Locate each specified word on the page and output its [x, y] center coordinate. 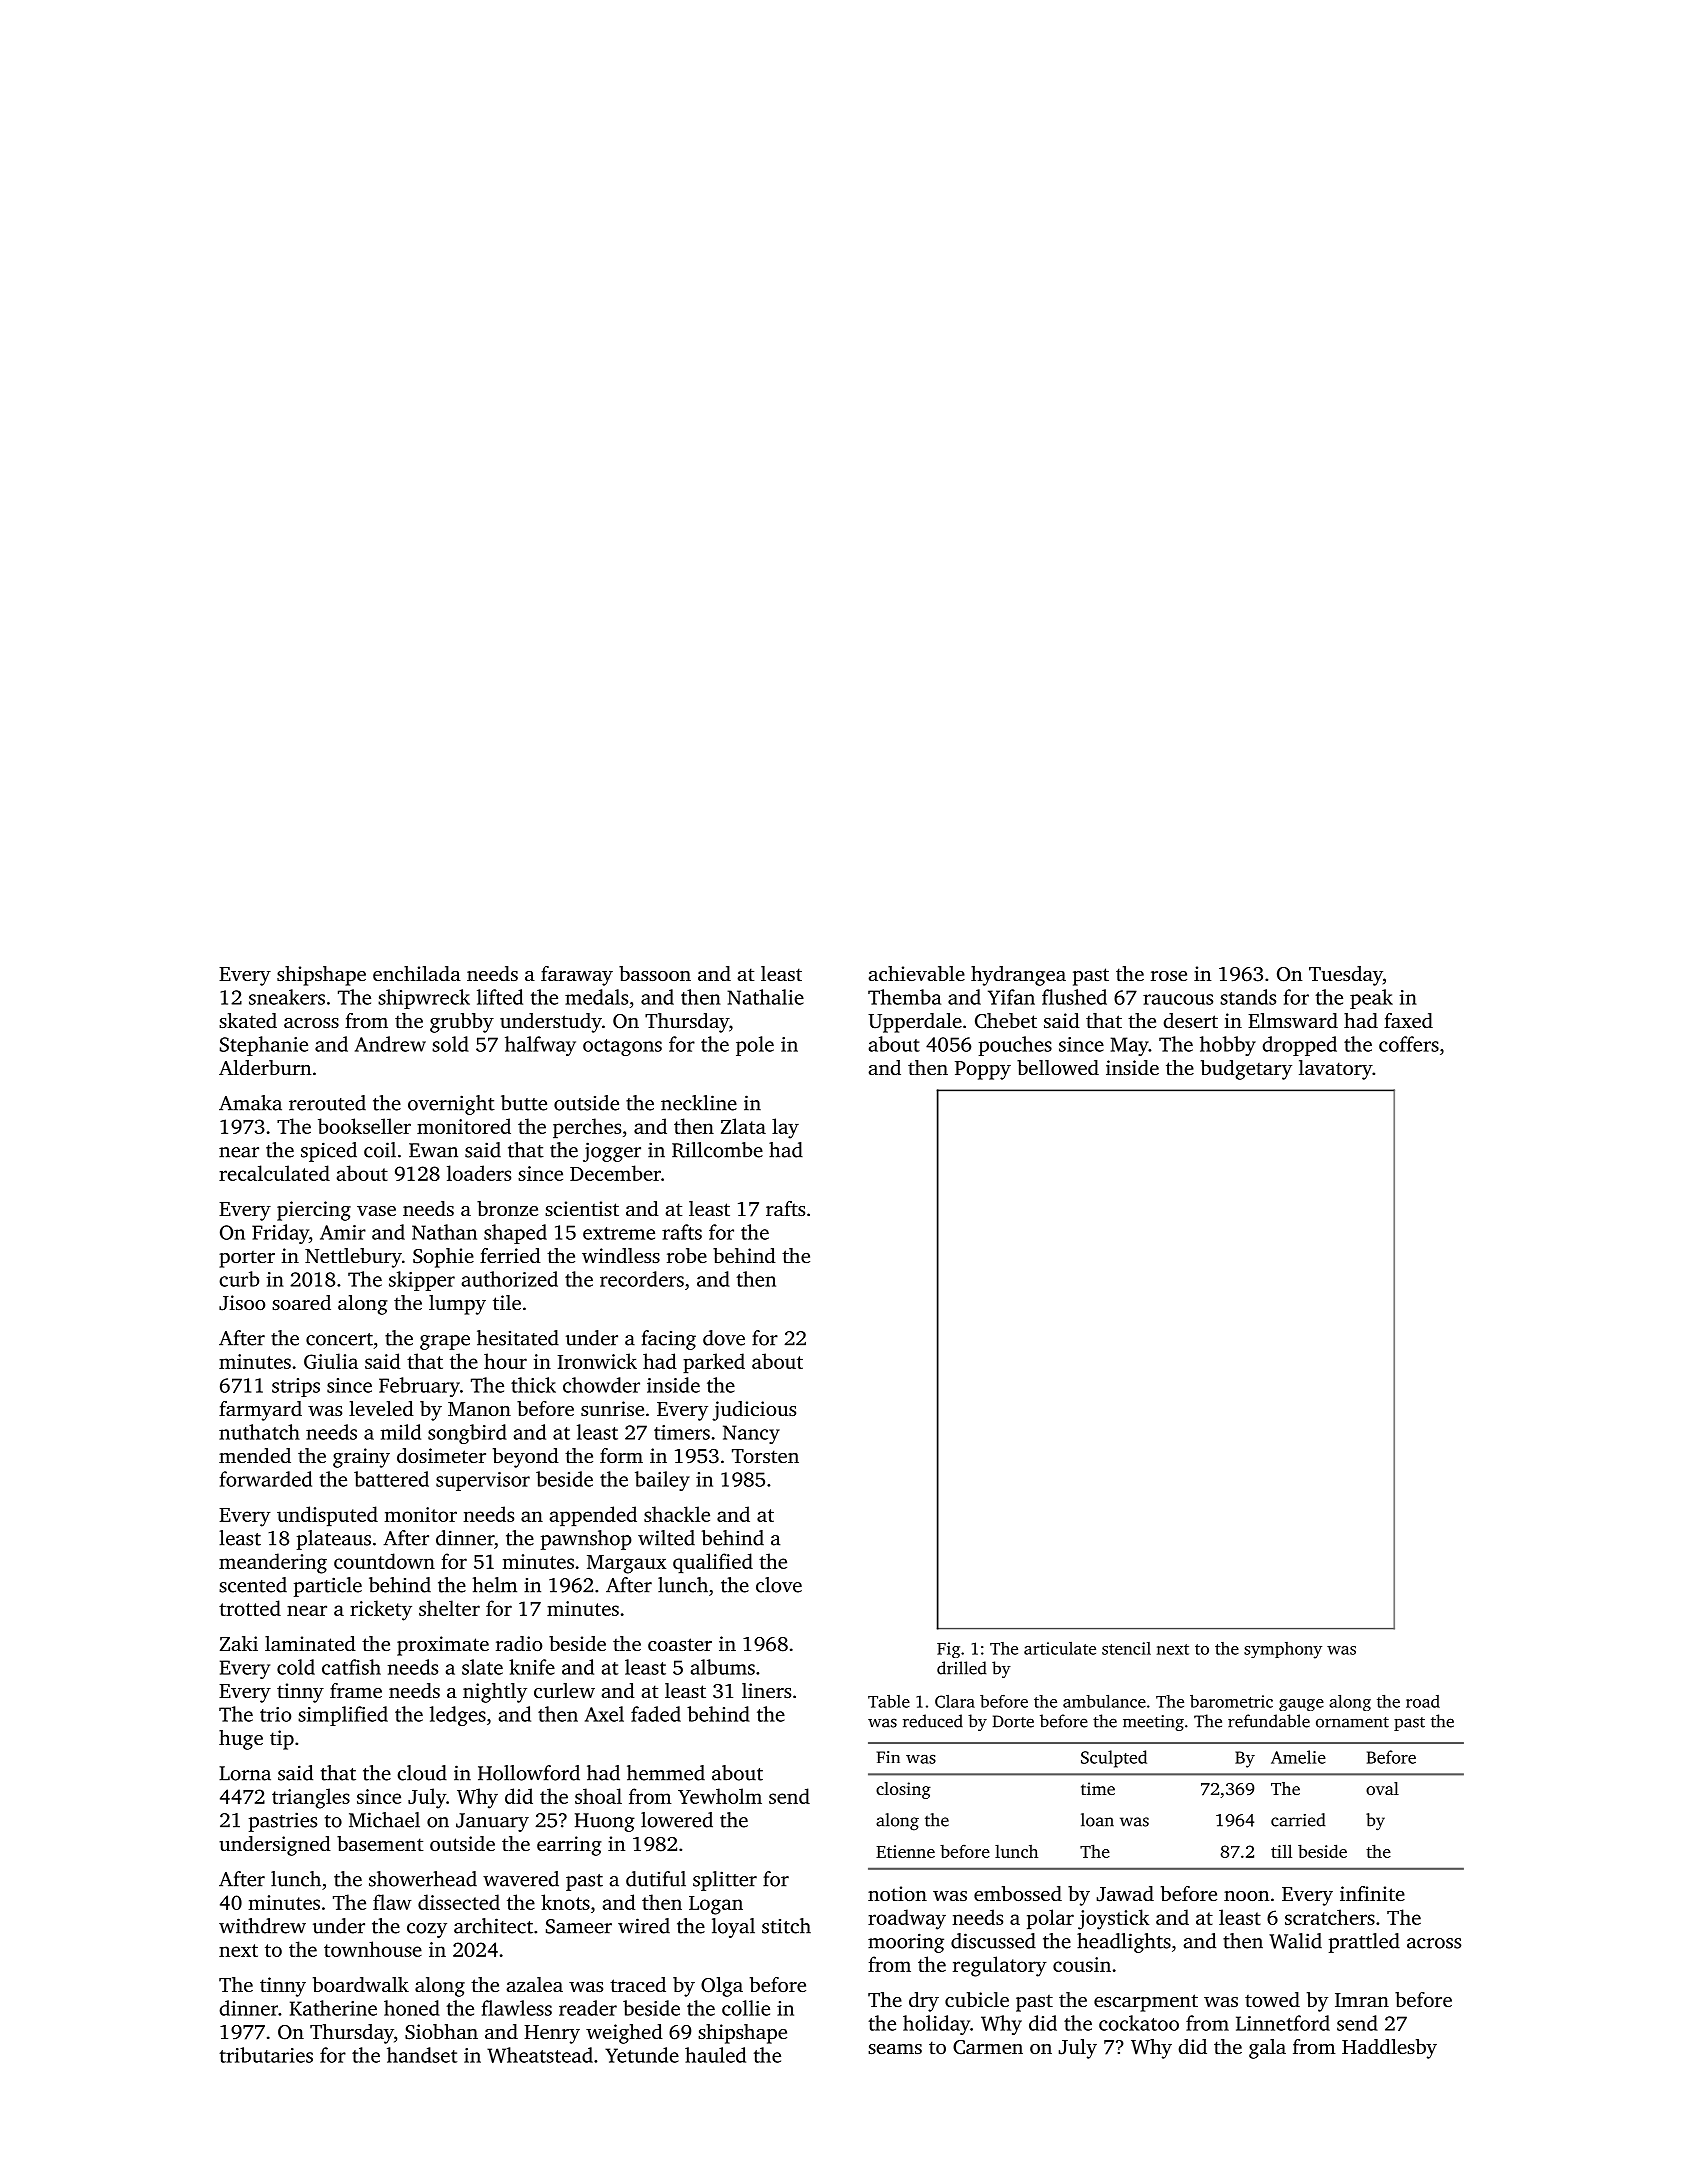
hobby [1228, 1046]
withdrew [262, 1926]
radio [519, 1643]
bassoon [655, 973]
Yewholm [720, 1796]
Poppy [983, 1070]
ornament [1352, 1722]
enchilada [417, 973]
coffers [1409, 1044]
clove [779, 1585]
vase [376, 1211]
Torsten [765, 1456]
